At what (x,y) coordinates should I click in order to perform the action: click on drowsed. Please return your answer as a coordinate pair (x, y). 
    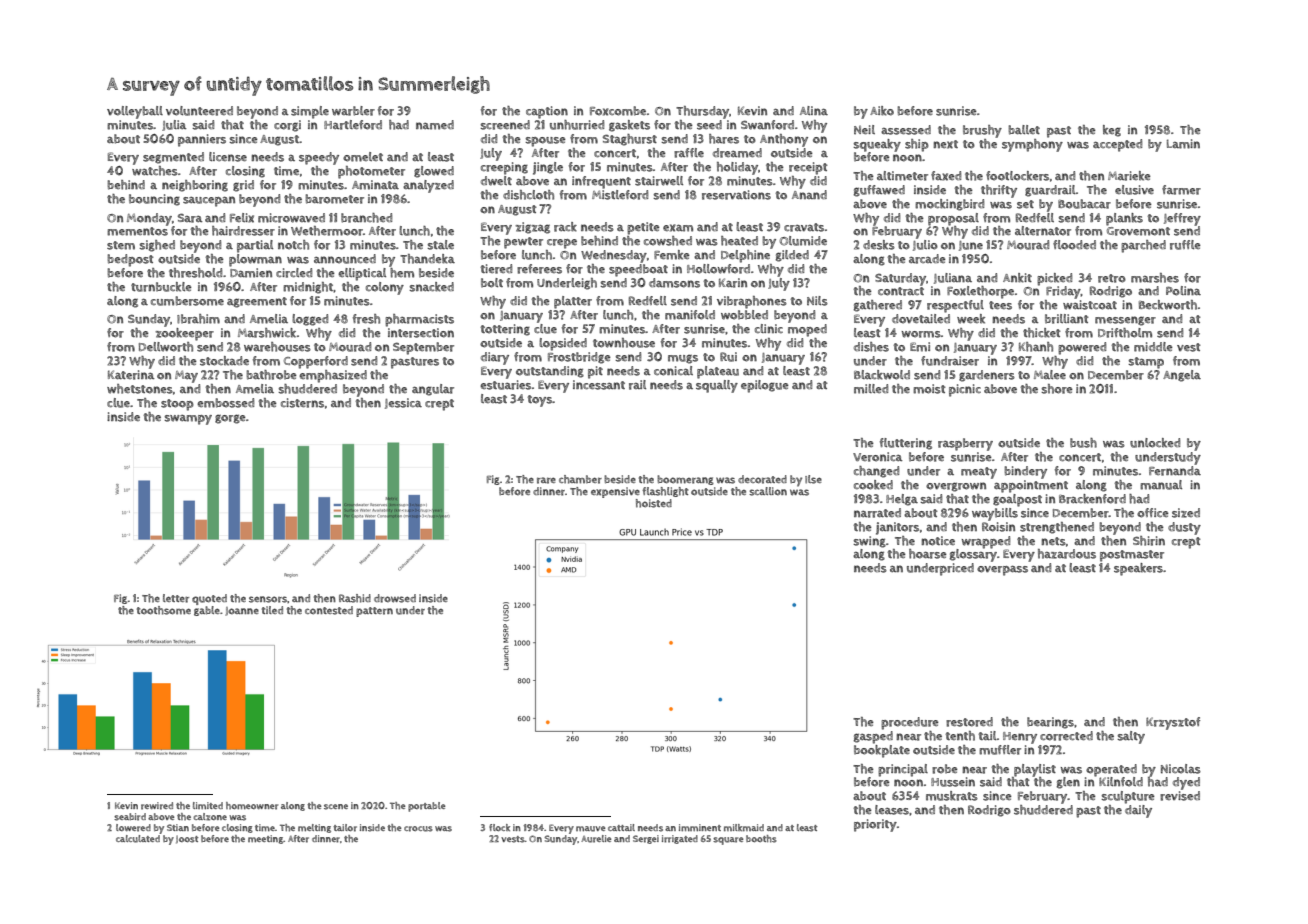
    Looking at the image, I should click on (395, 598).
